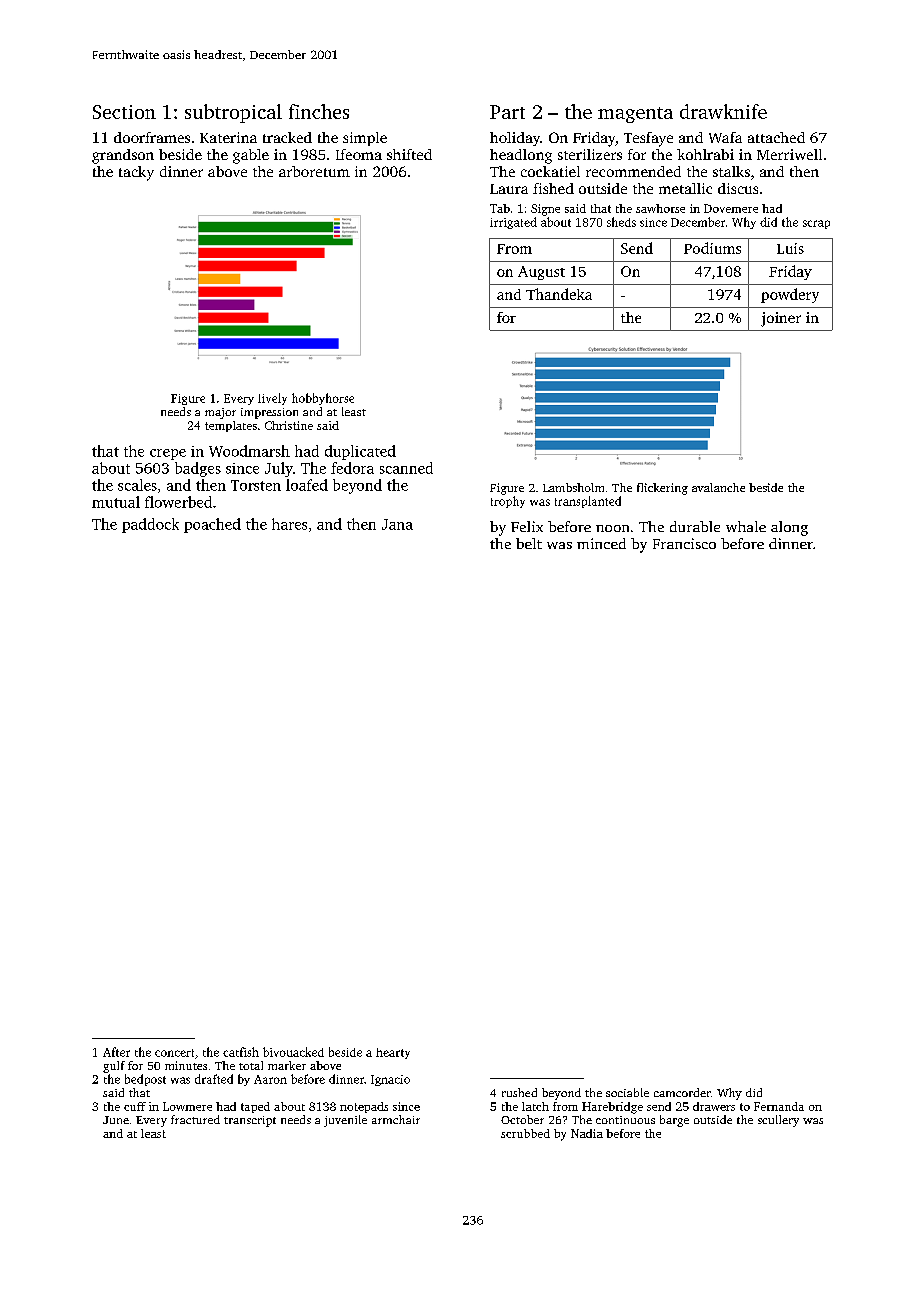  I want to click on flickering, so click(662, 489).
